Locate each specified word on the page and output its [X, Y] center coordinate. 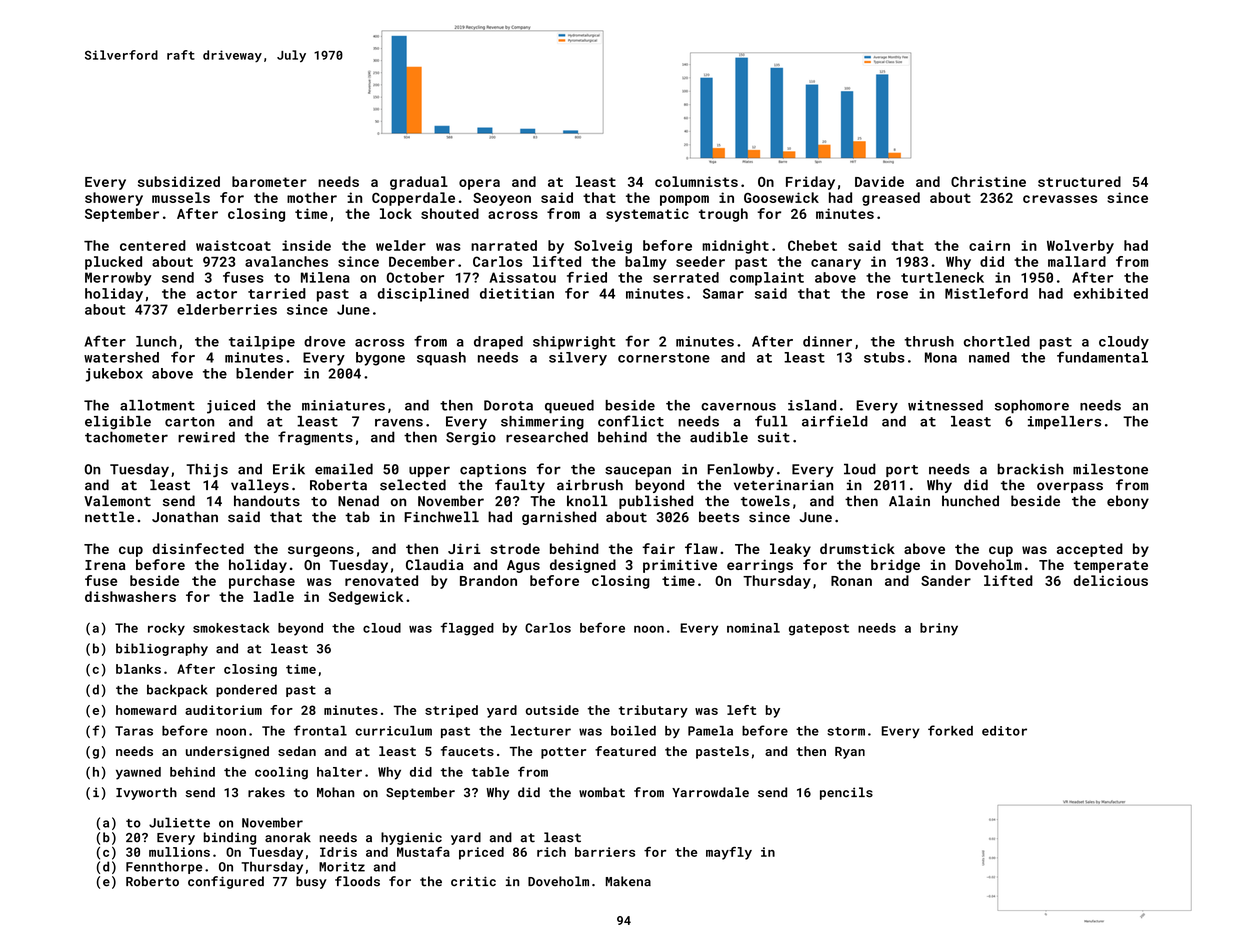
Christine [988, 181]
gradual [419, 183]
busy [311, 882]
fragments [315, 438]
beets [719, 517]
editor [1004, 731]
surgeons [321, 551]
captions [493, 470]
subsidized [179, 181]
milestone [1110, 469]
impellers [1064, 422]
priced [481, 853]
